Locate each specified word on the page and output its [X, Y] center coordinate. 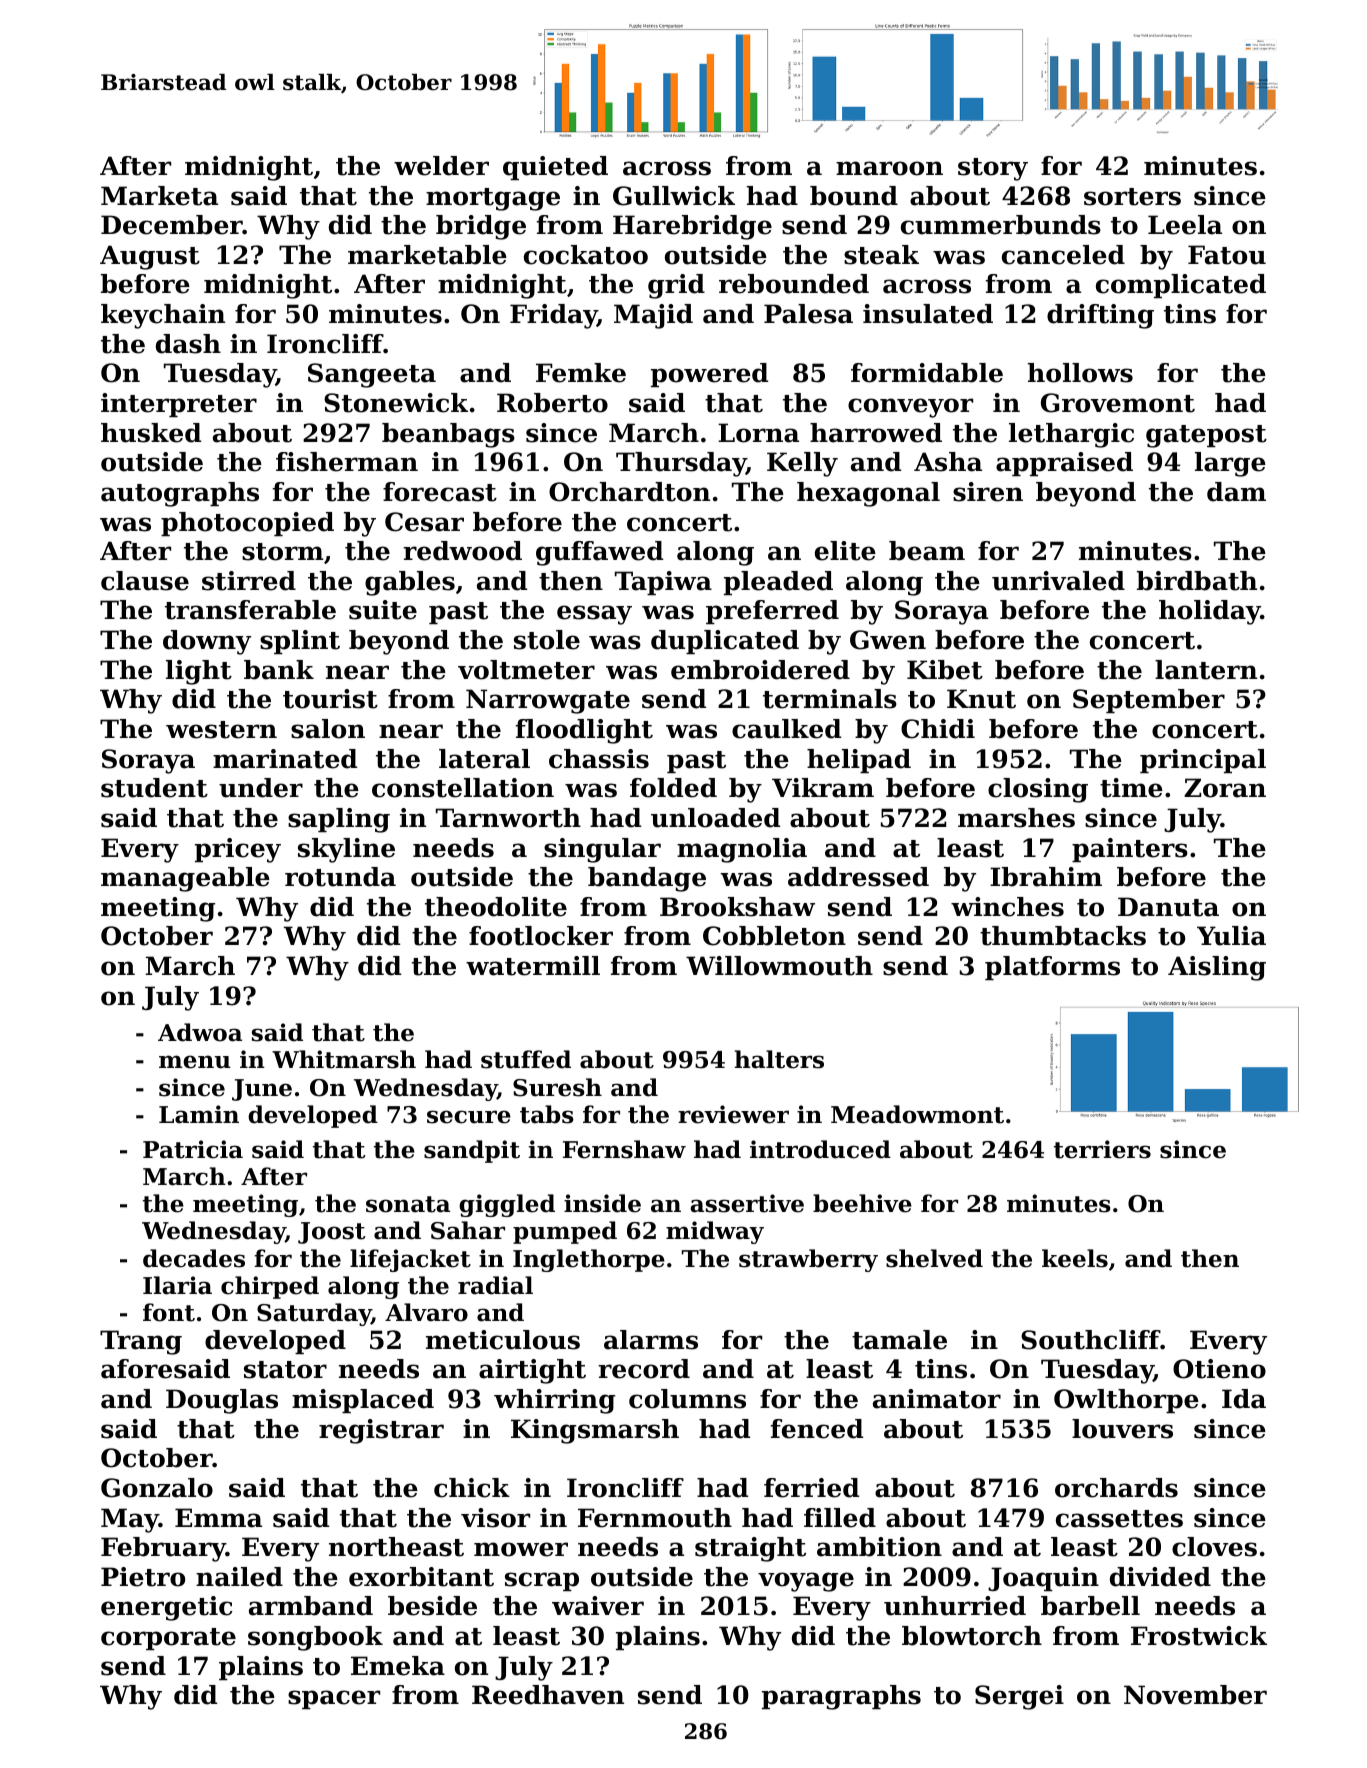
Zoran [1225, 788]
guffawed [599, 553]
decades [194, 1258]
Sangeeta [372, 375]
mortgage [493, 199]
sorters [1132, 197]
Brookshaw [737, 907]
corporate [168, 1639]
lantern [1206, 670]
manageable [185, 879]
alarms [651, 1340]
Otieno [1219, 1369]
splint [300, 642]
